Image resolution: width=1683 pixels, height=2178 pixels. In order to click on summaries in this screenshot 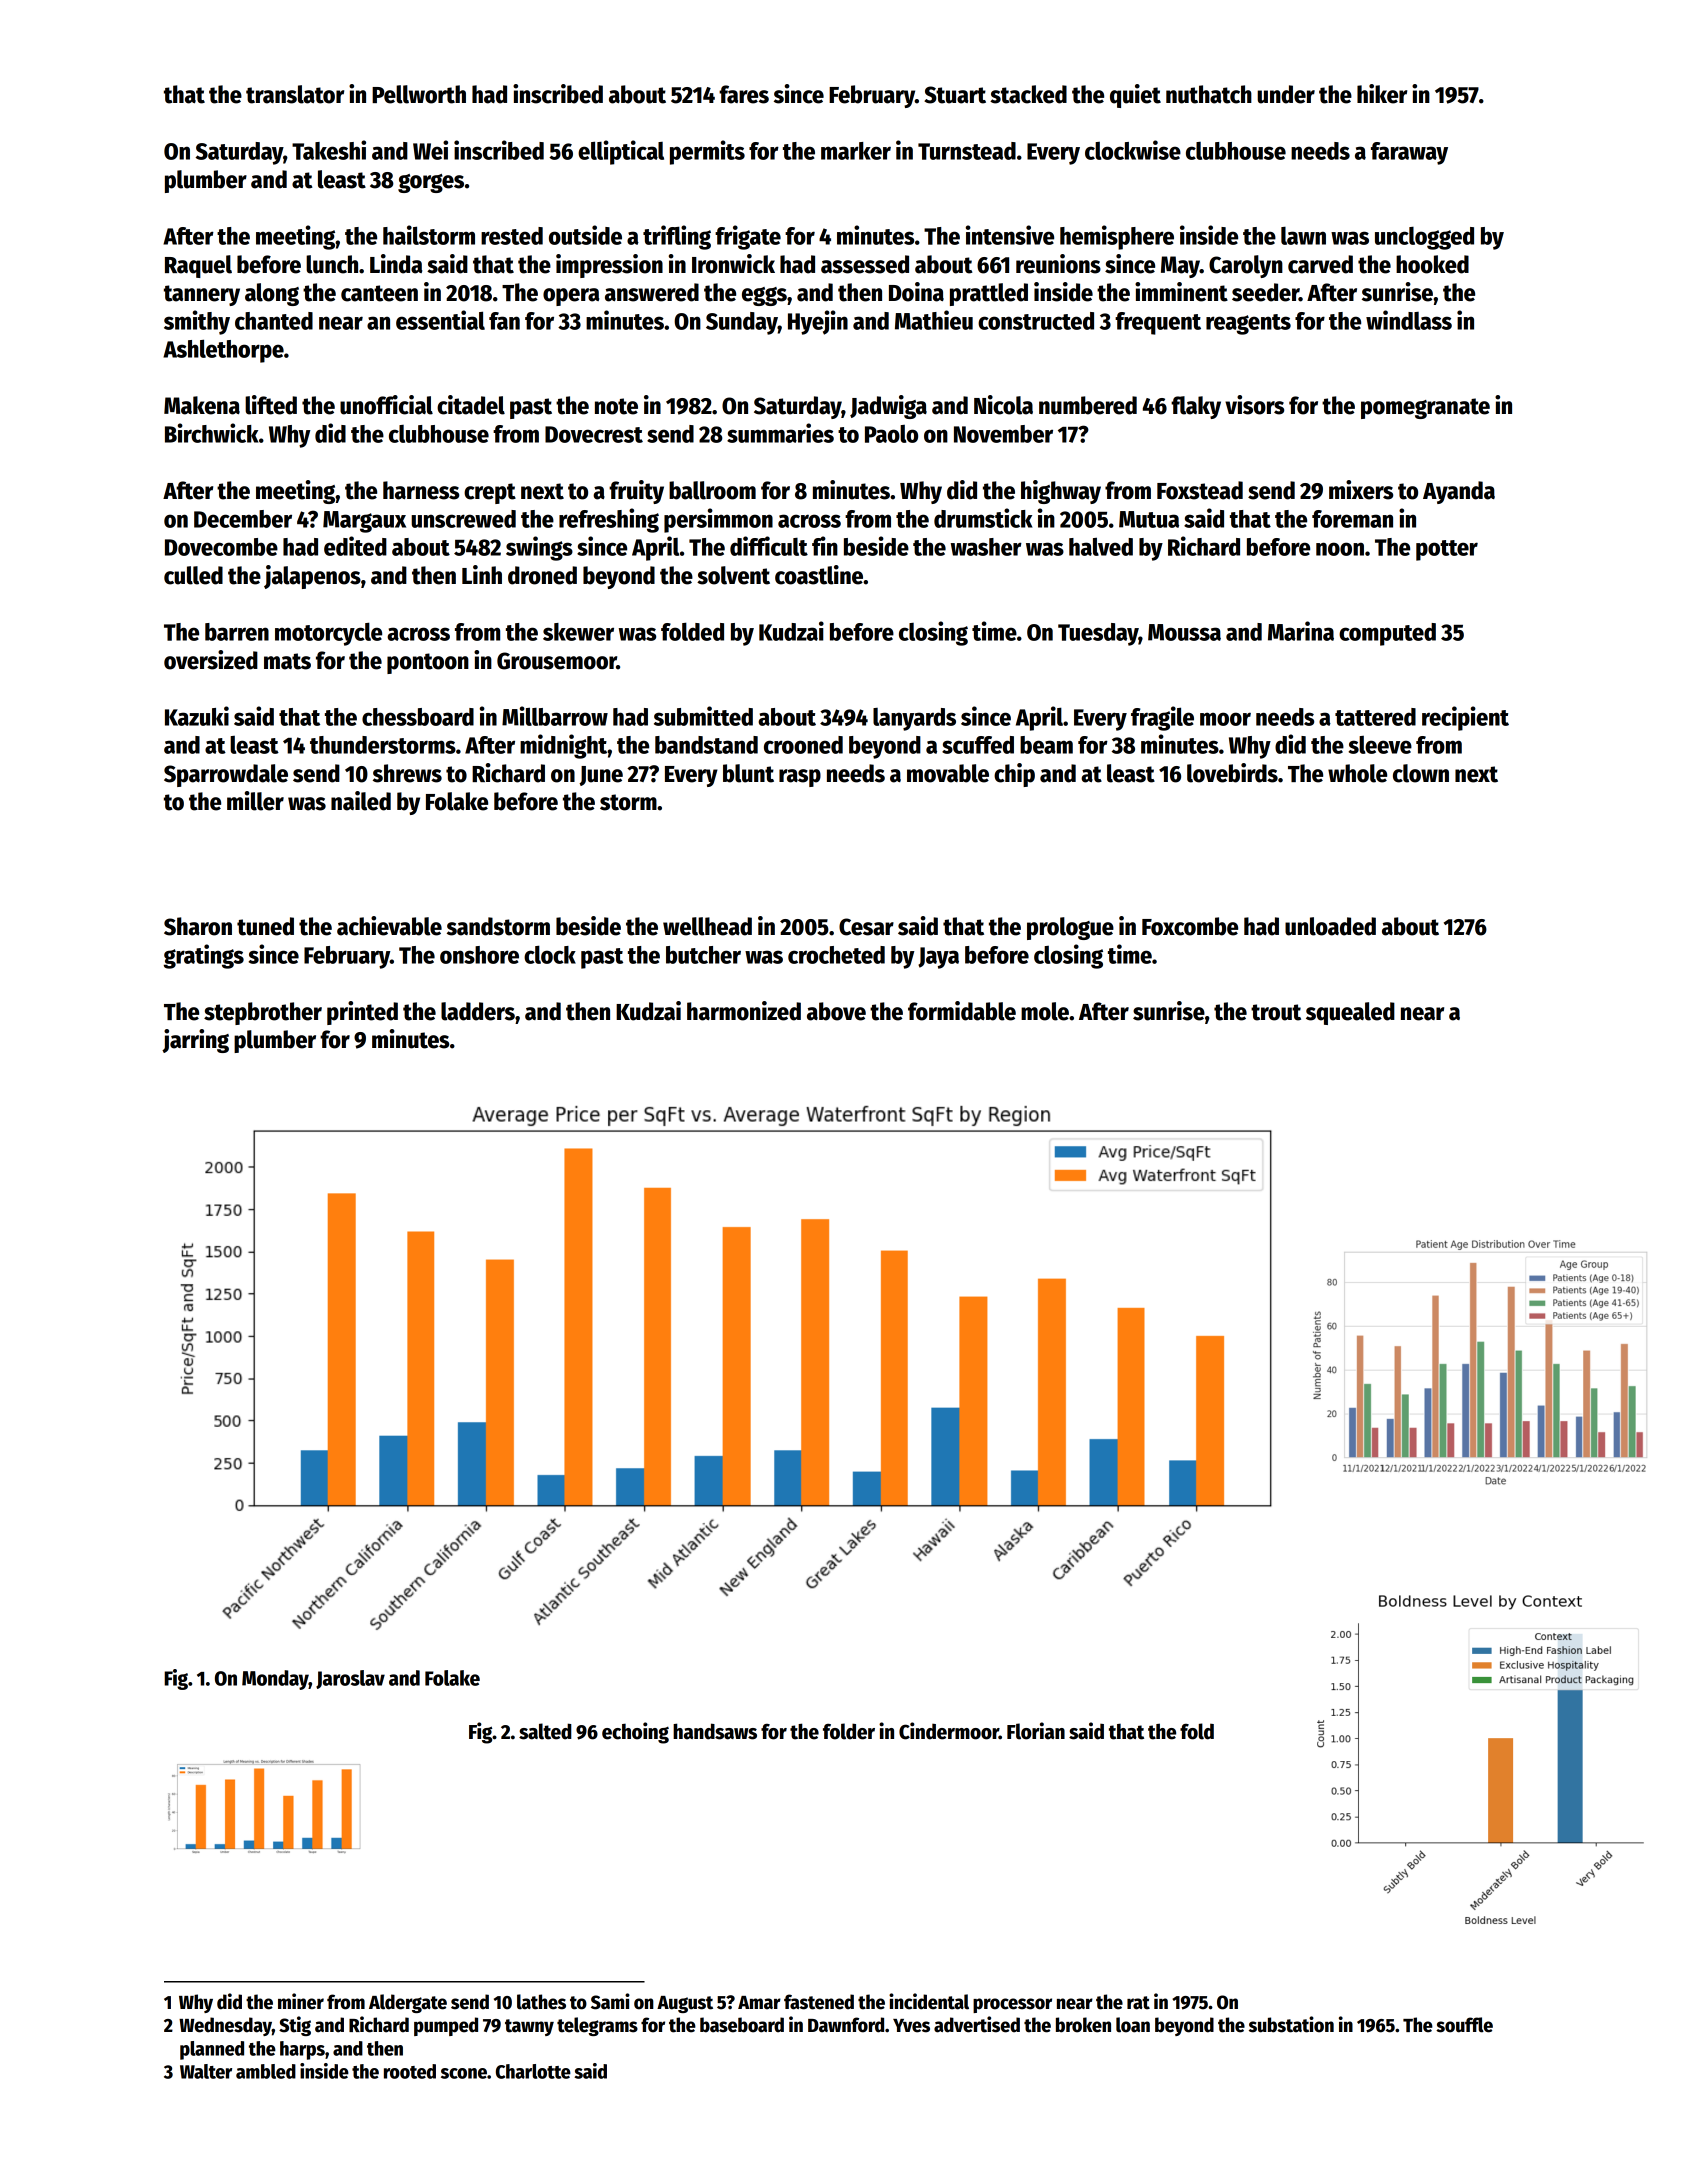, I will do `click(780, 433)`.
